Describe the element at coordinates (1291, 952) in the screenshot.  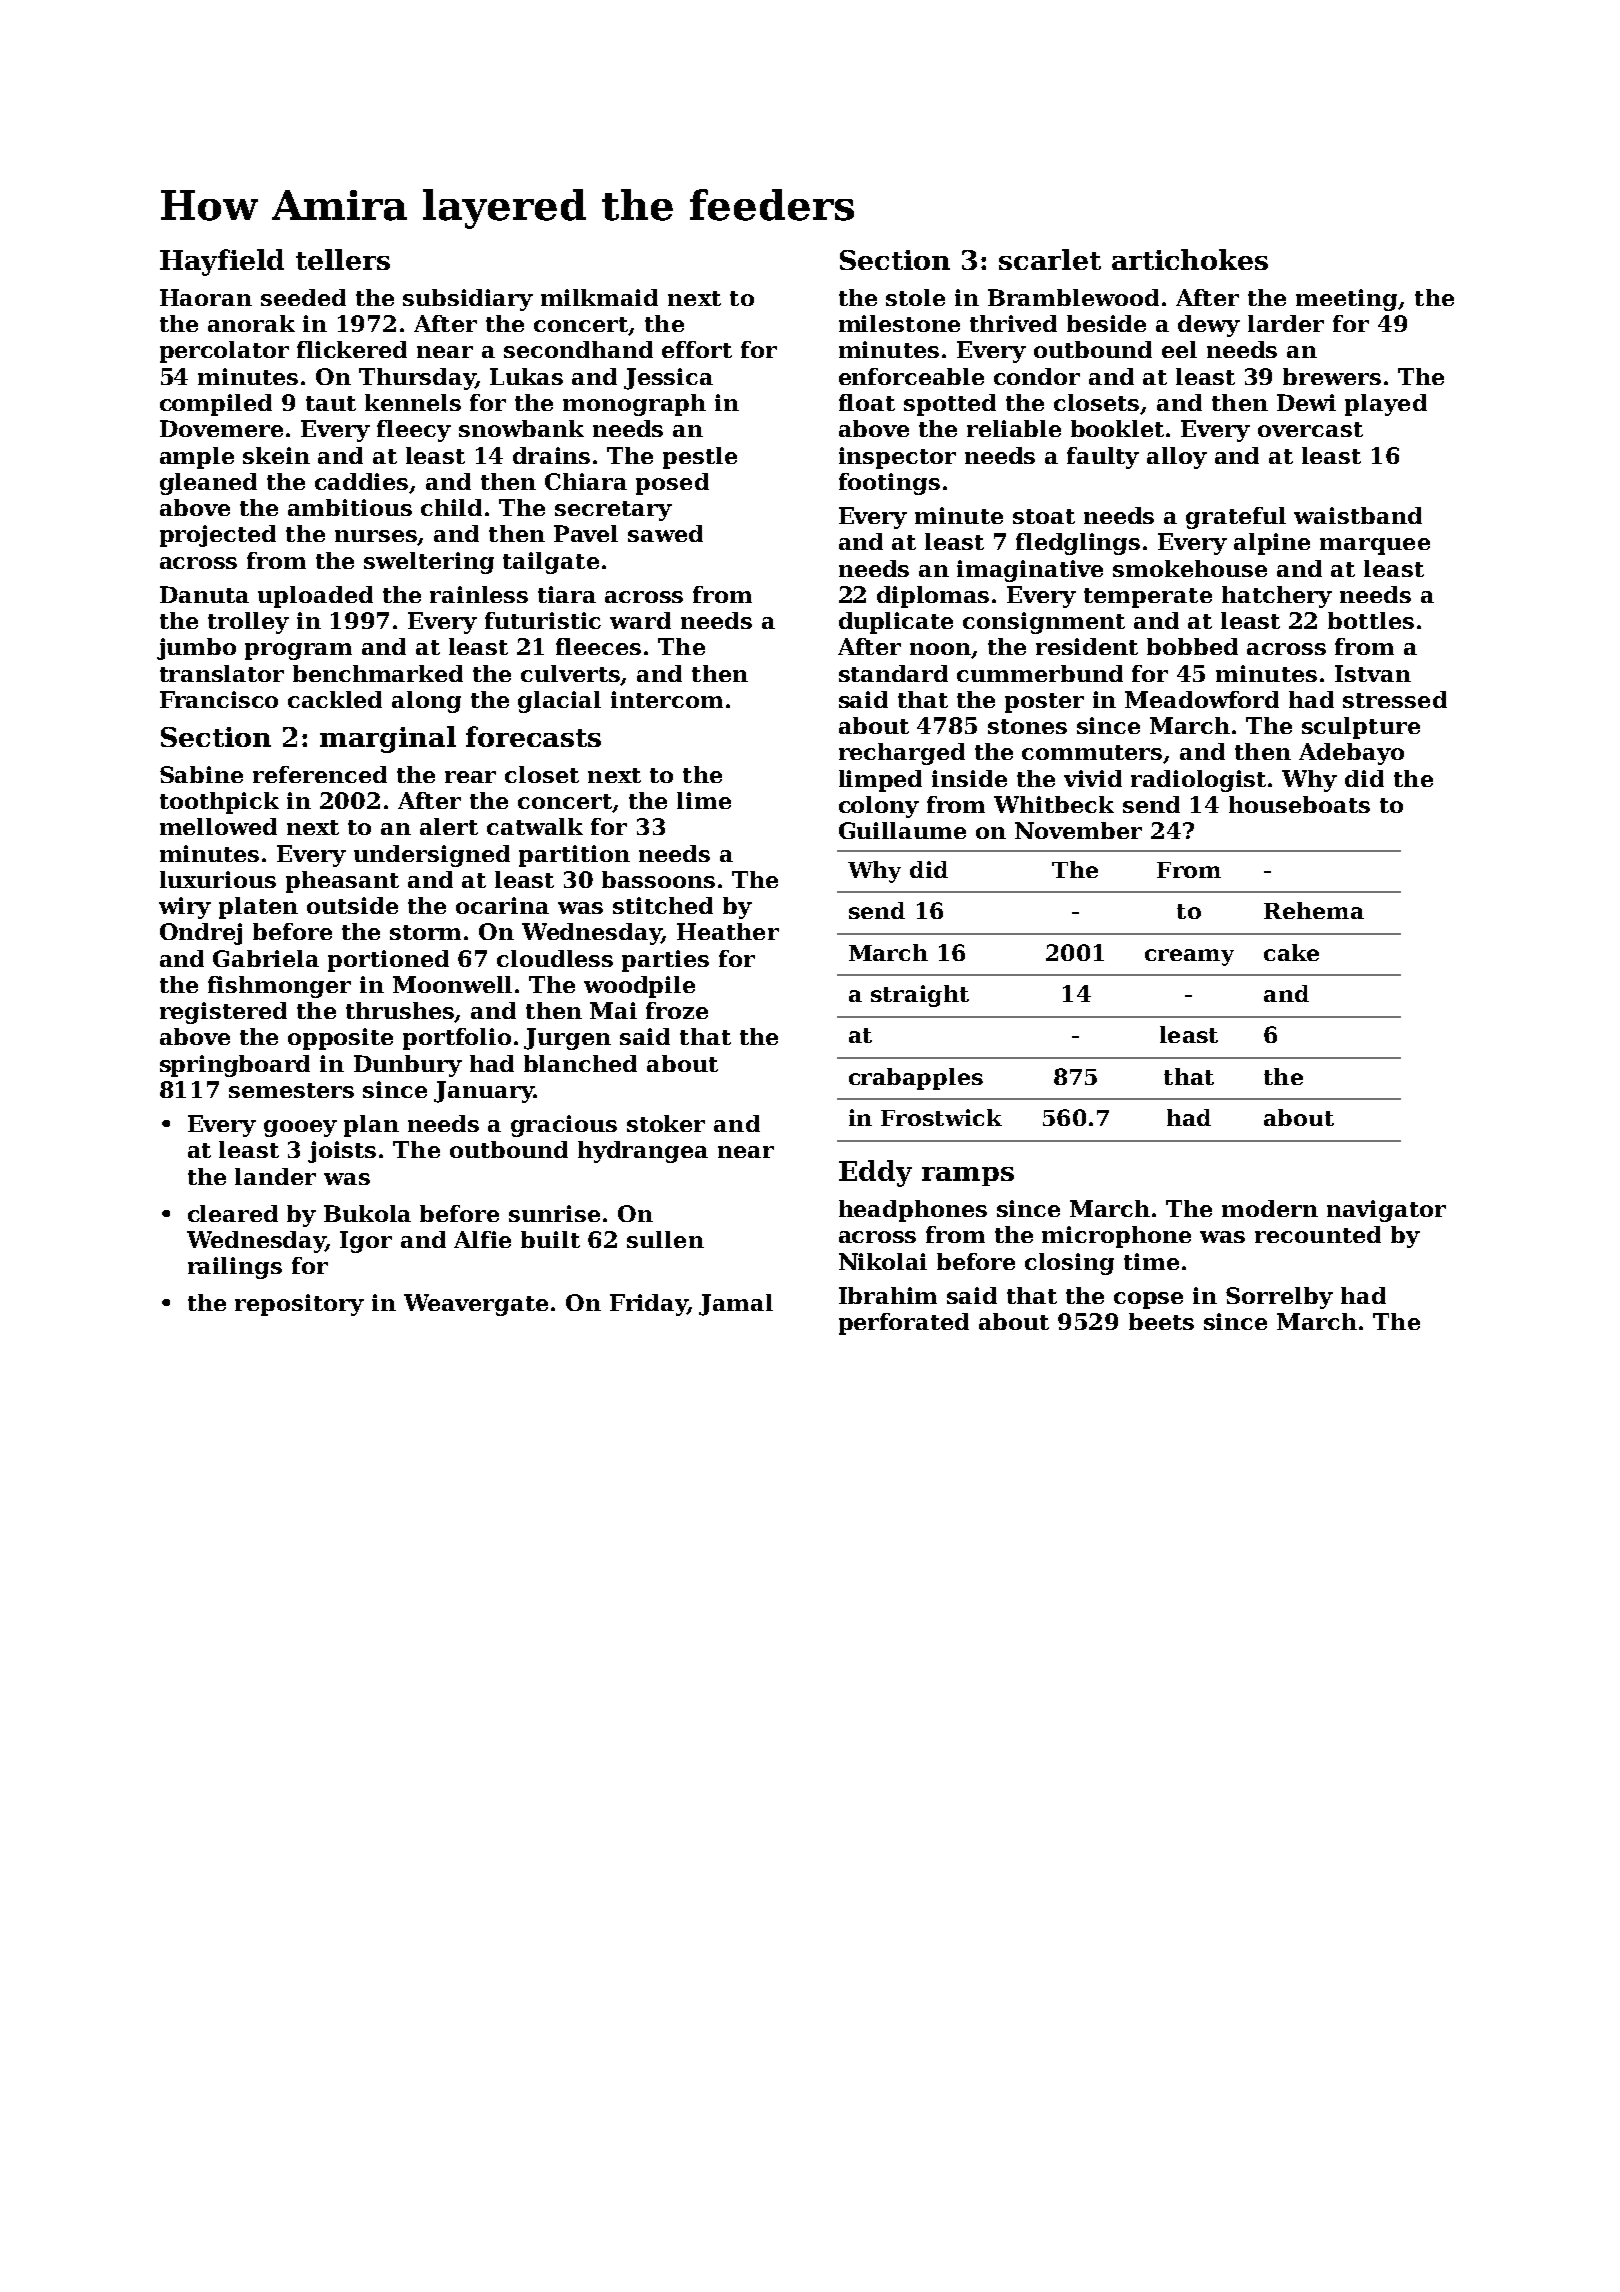
I see `cake` at that location.
